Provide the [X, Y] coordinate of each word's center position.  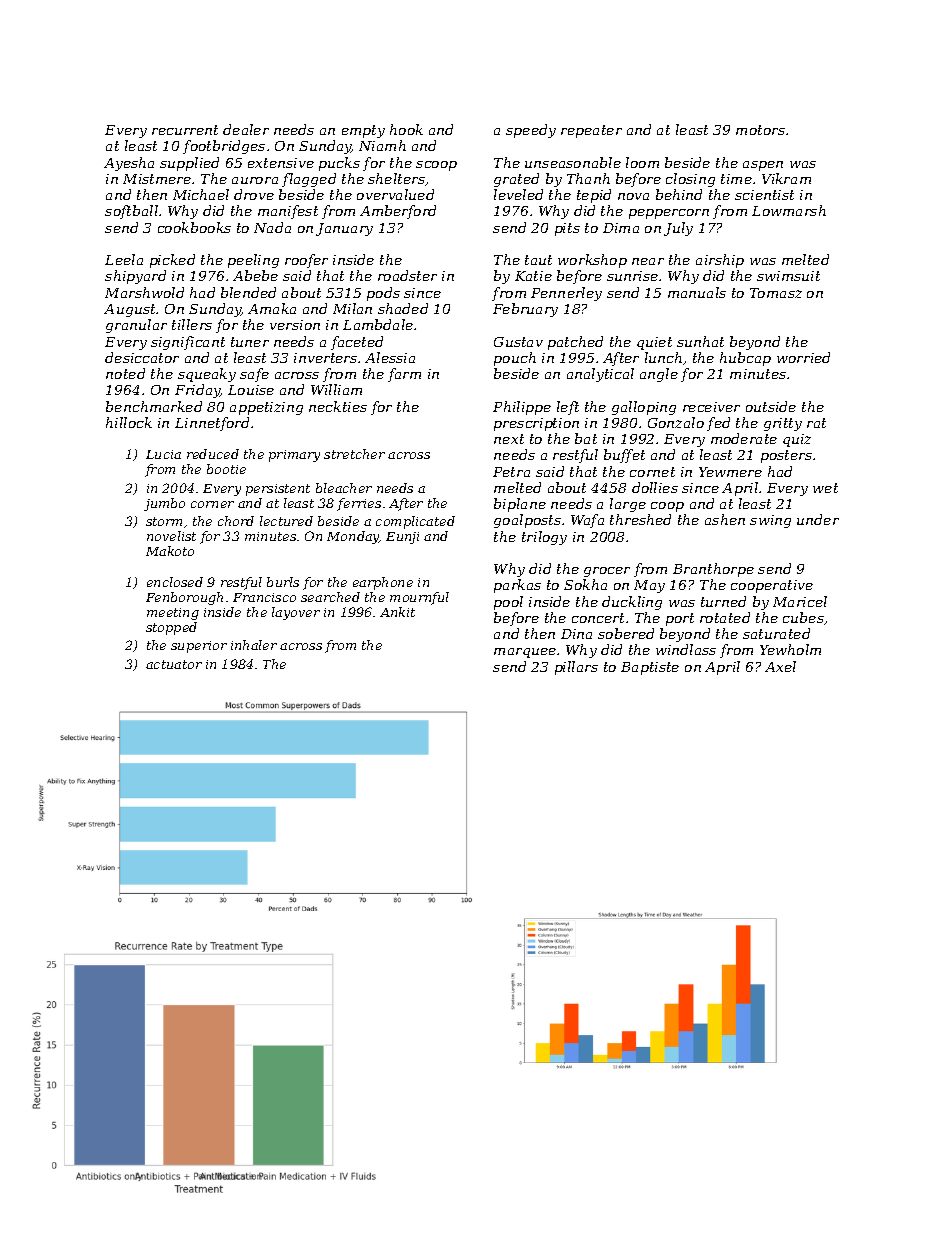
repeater [591, 131]
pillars [576, 668]
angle [659, 375]
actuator [174, 664]
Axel [780, 666]
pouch [515, 359]
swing [770, 521]
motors [760, 130]
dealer [246, 129]
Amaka [272, 308]
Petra [511, 472]
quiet [654, 343]
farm [404, 375]
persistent [278, 490]
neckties [338, 406]
